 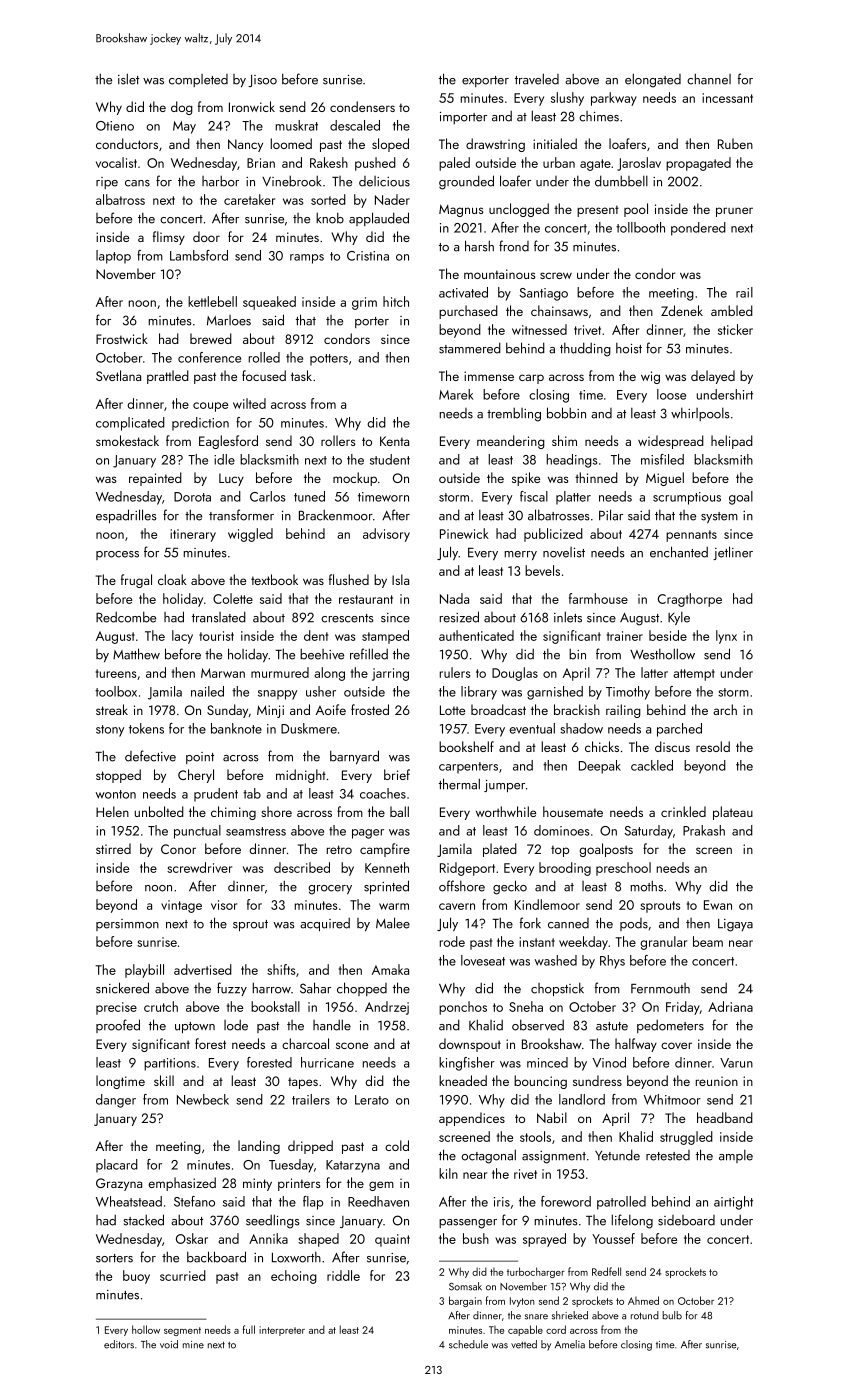 What do you see at coordinates (196, 776) in the screenshot?
I see `Cheryl` at bounding box center [196, 776].
